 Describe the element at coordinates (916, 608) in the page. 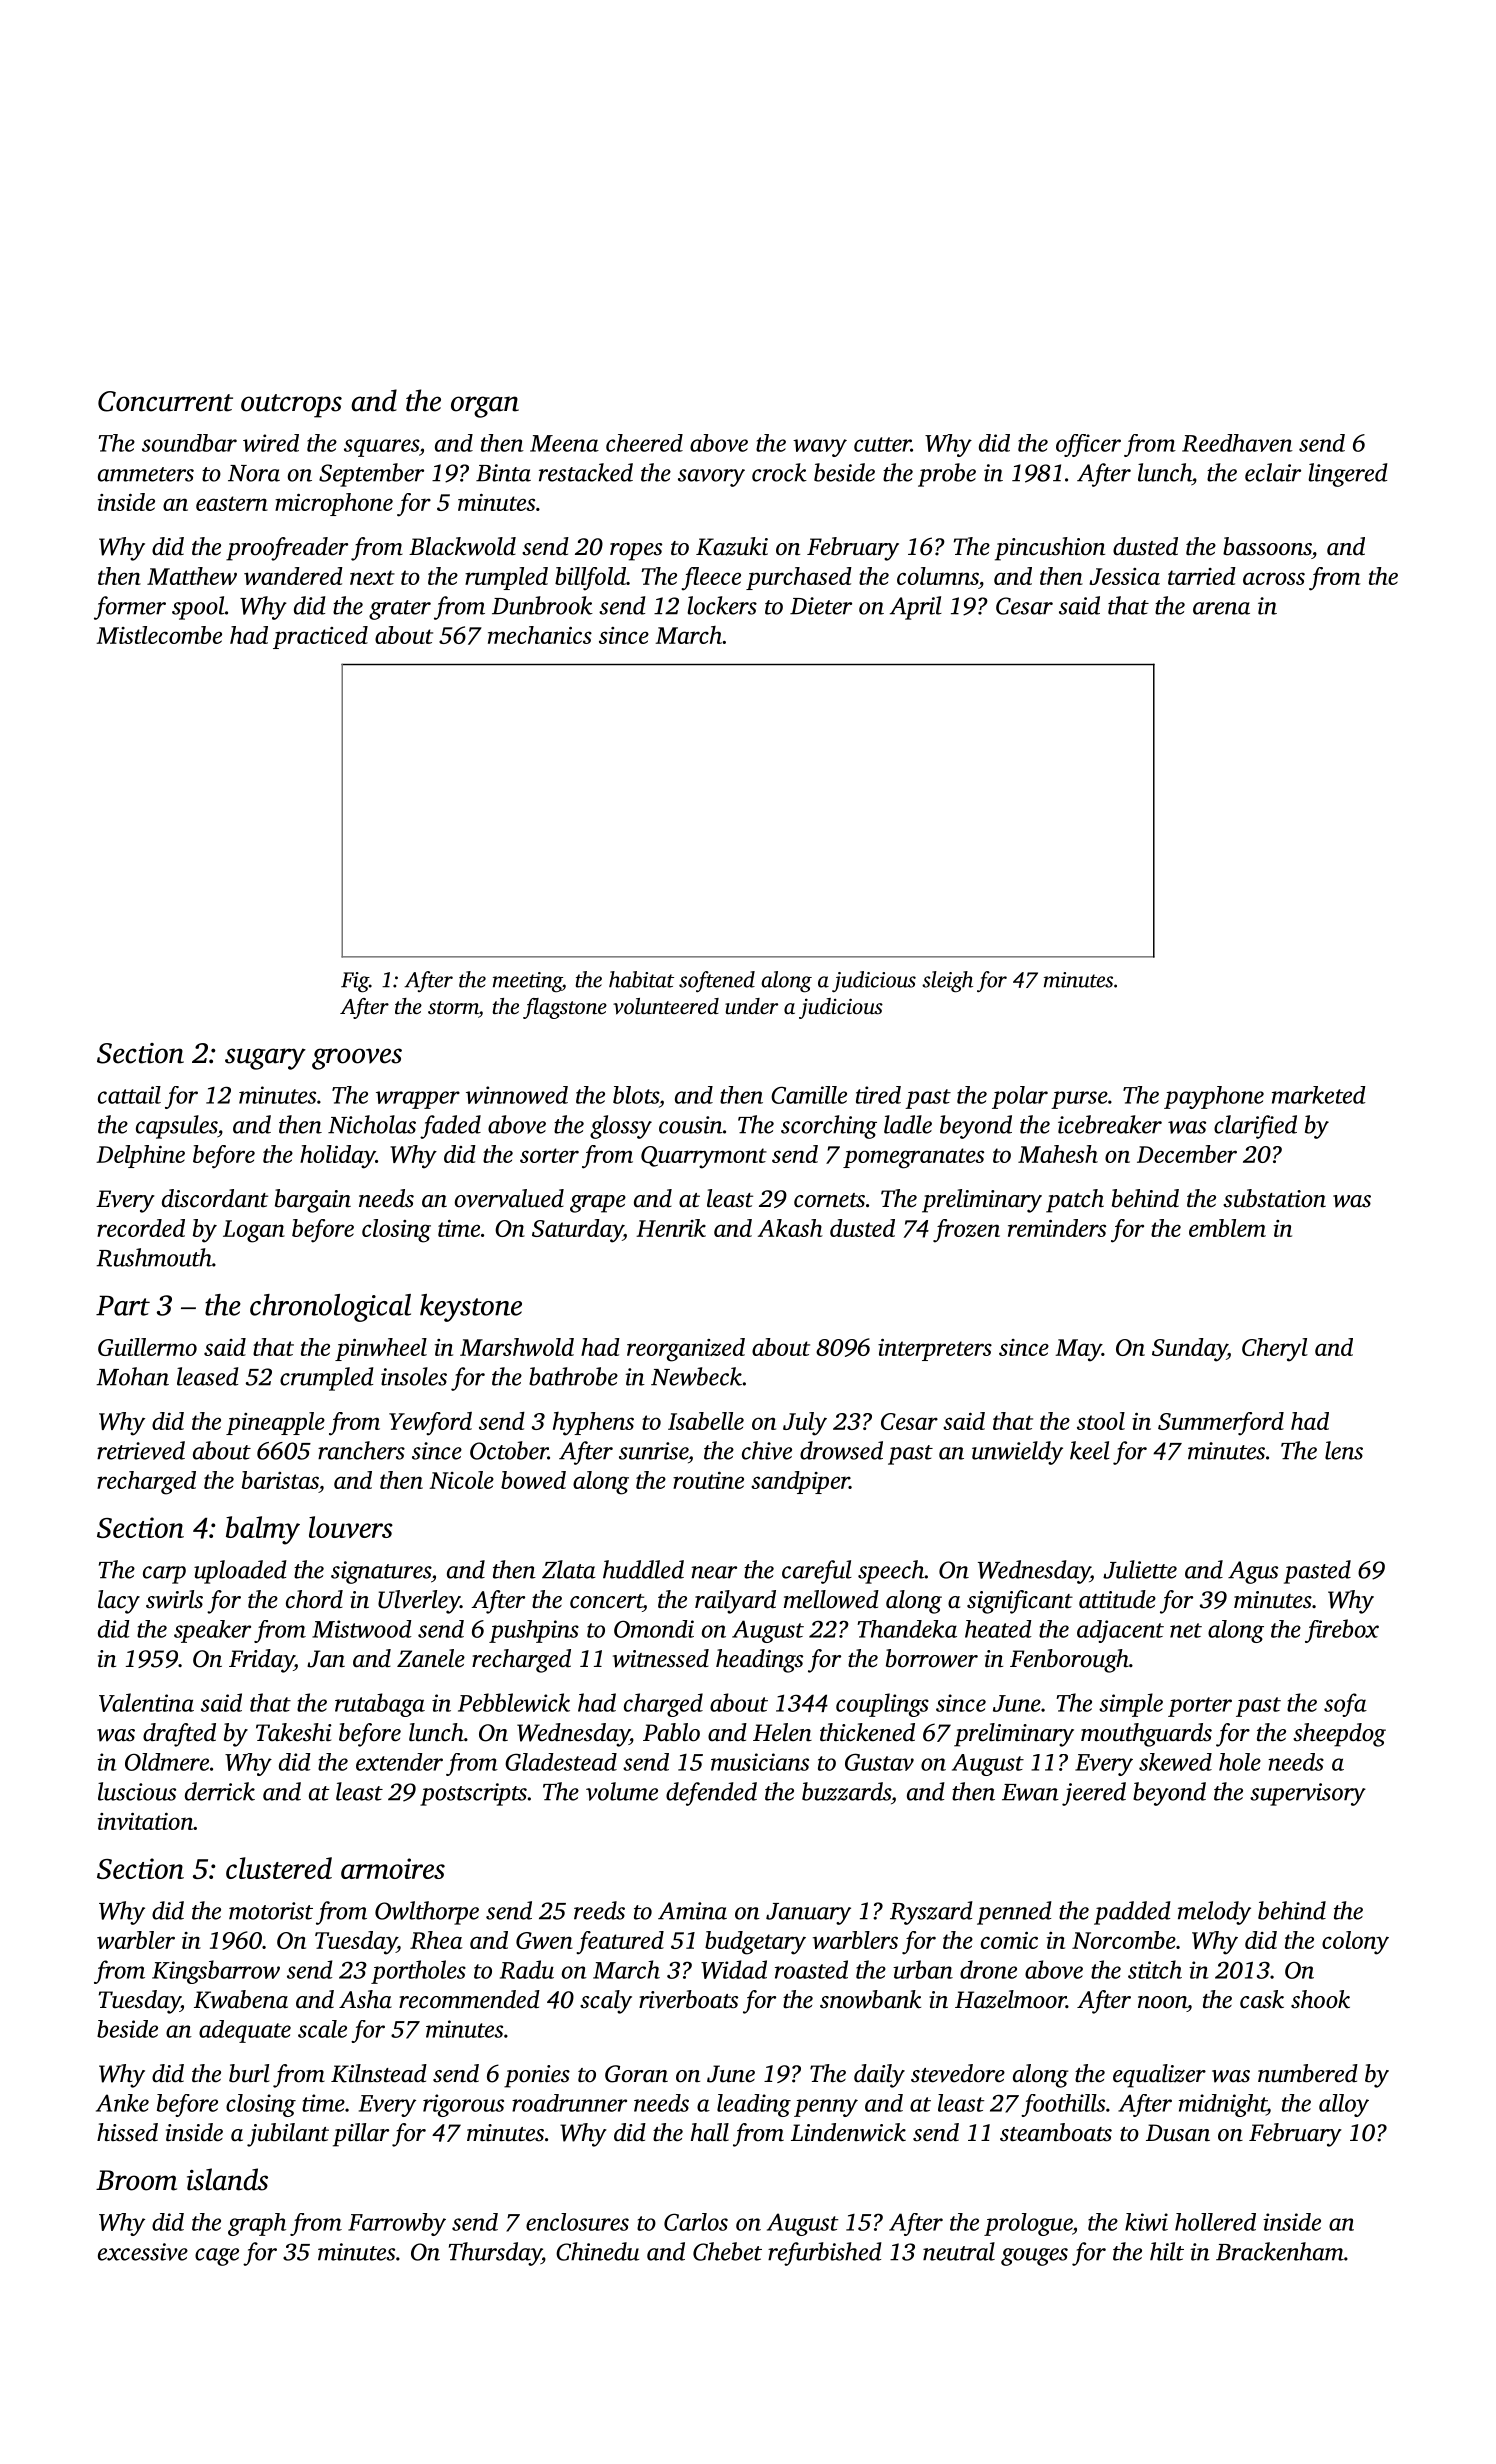

I see `April` at that location.
